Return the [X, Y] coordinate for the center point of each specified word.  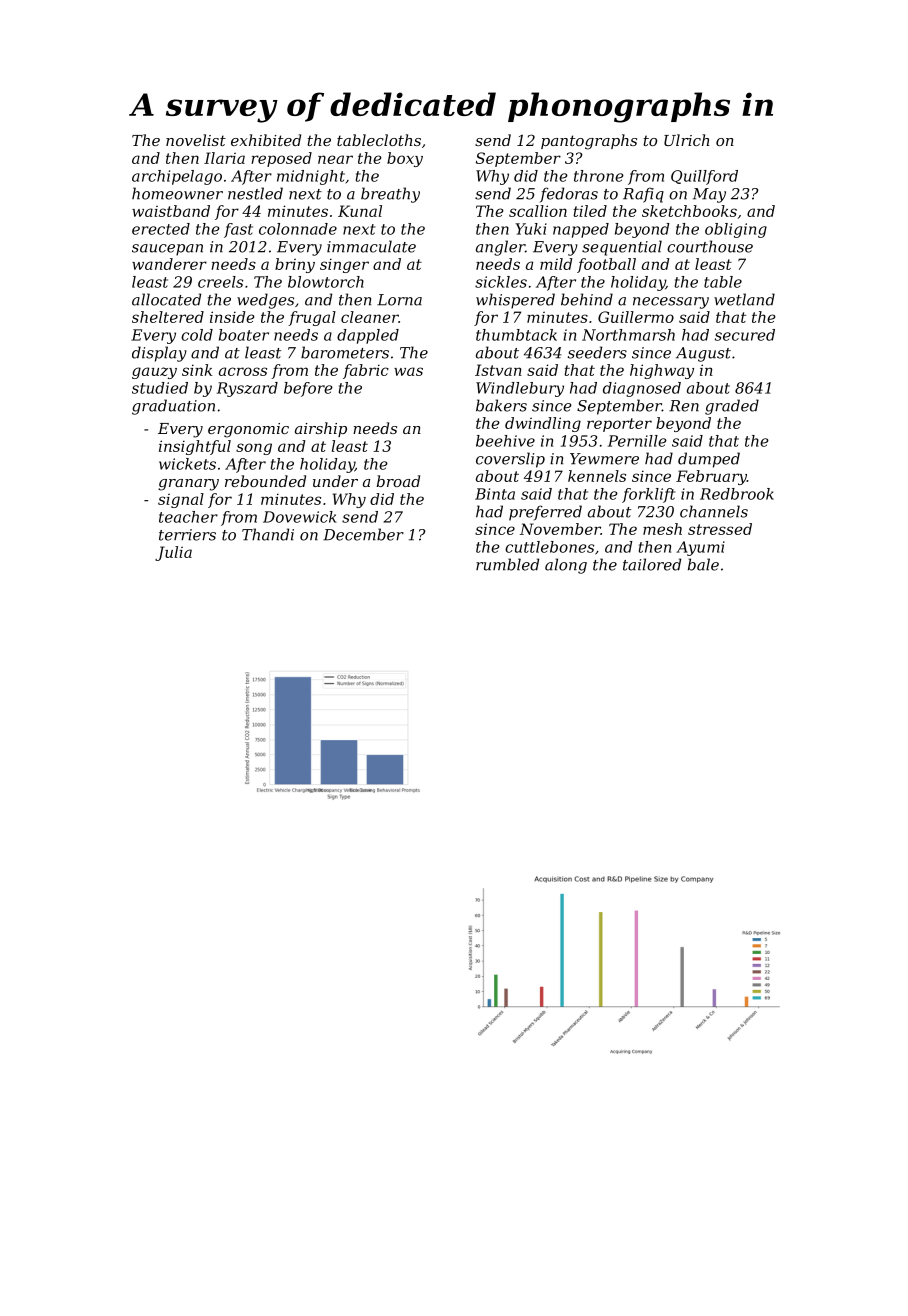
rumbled [507, 564]
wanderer [169, 264]
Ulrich [687, 140]
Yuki [531, 229]
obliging [736, 230]
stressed [720, 529]
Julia [173, 553]
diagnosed [642, 389]
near [335, 159]
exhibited [266, 140]
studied [160, 388]
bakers [501, 405]
